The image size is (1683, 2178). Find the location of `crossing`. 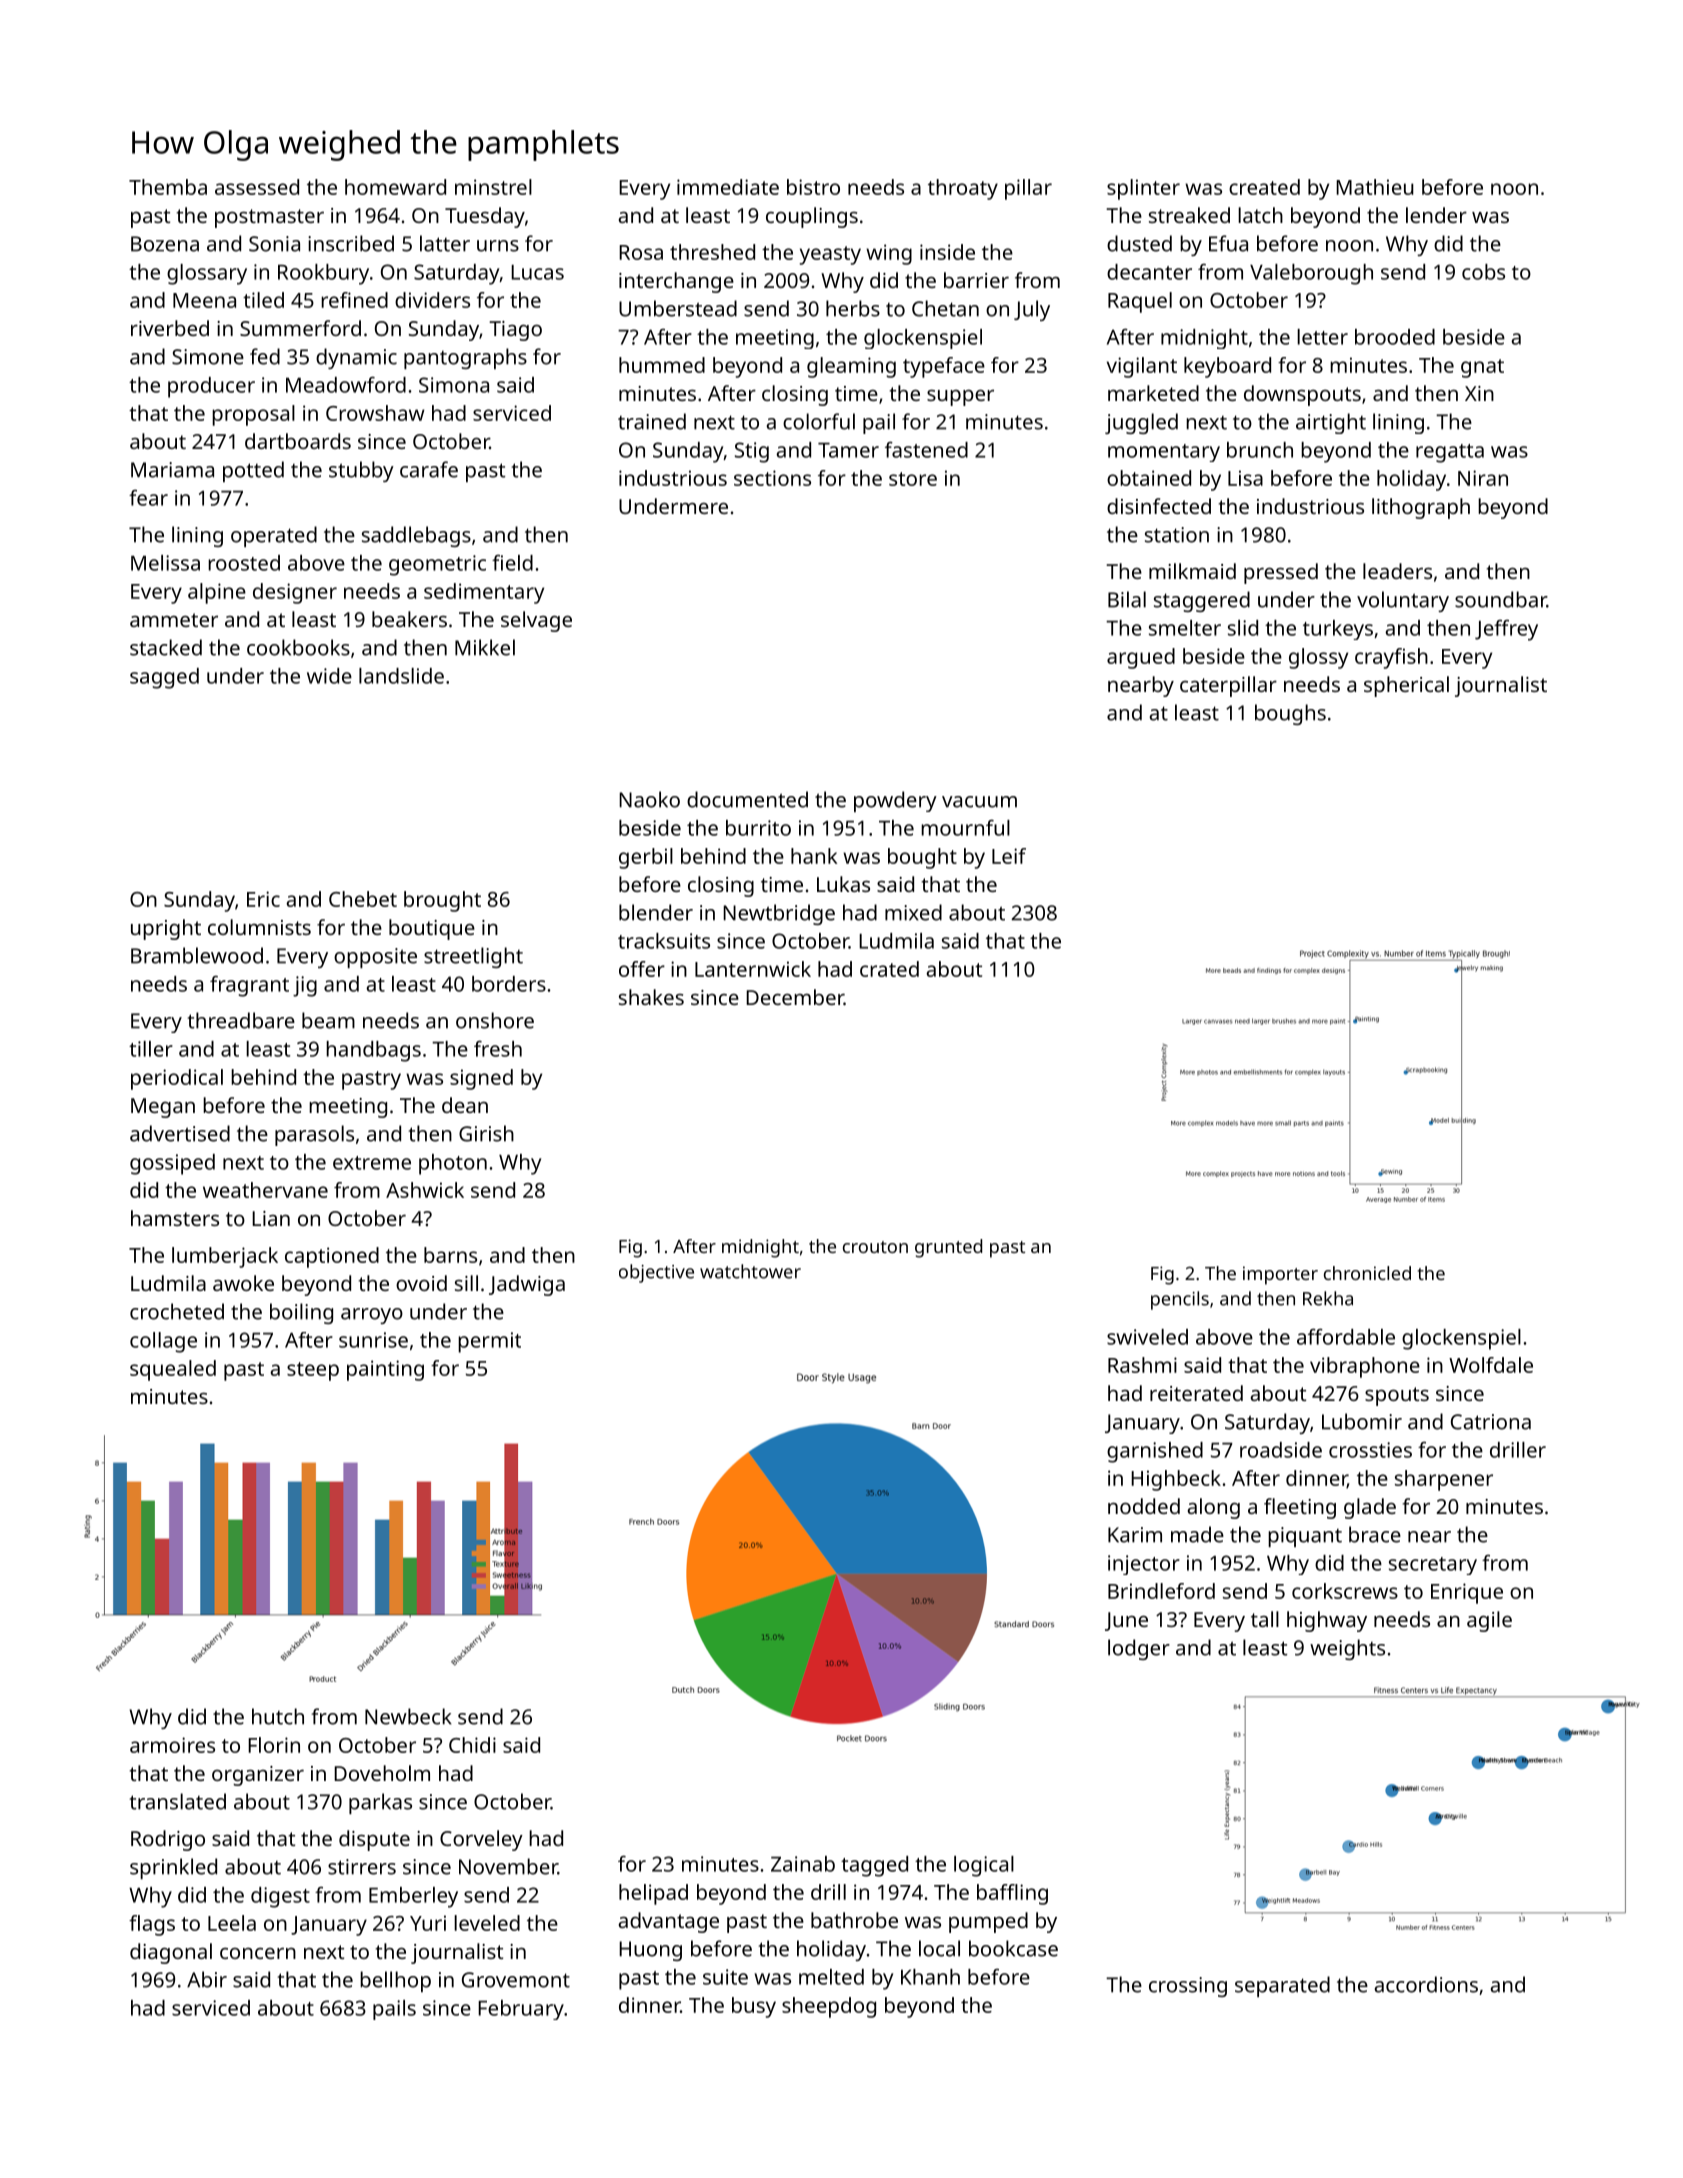

crossing is located at coordinates (1188, 1987).
